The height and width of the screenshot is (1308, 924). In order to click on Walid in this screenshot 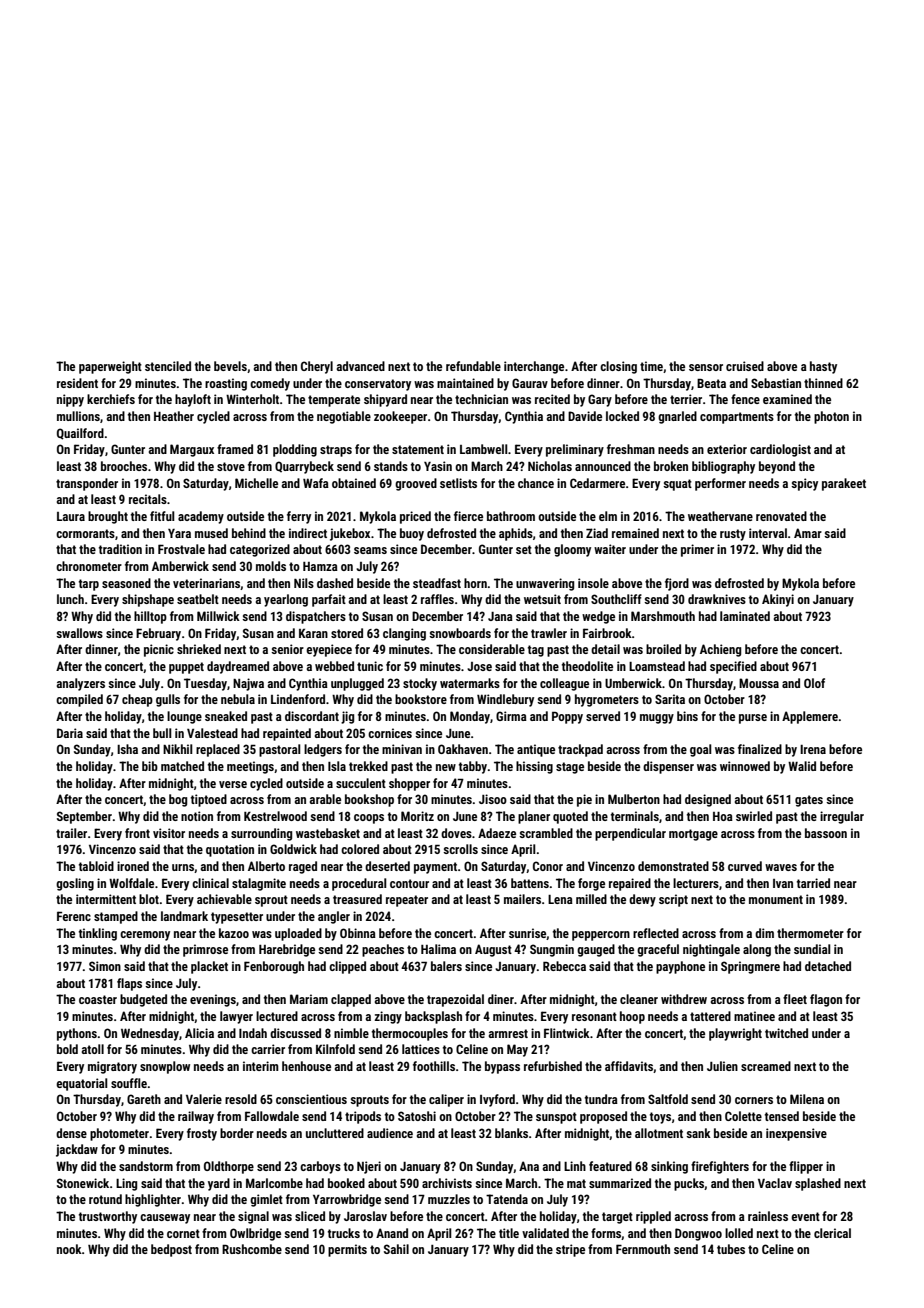, I will do `click(802, 766)`.
